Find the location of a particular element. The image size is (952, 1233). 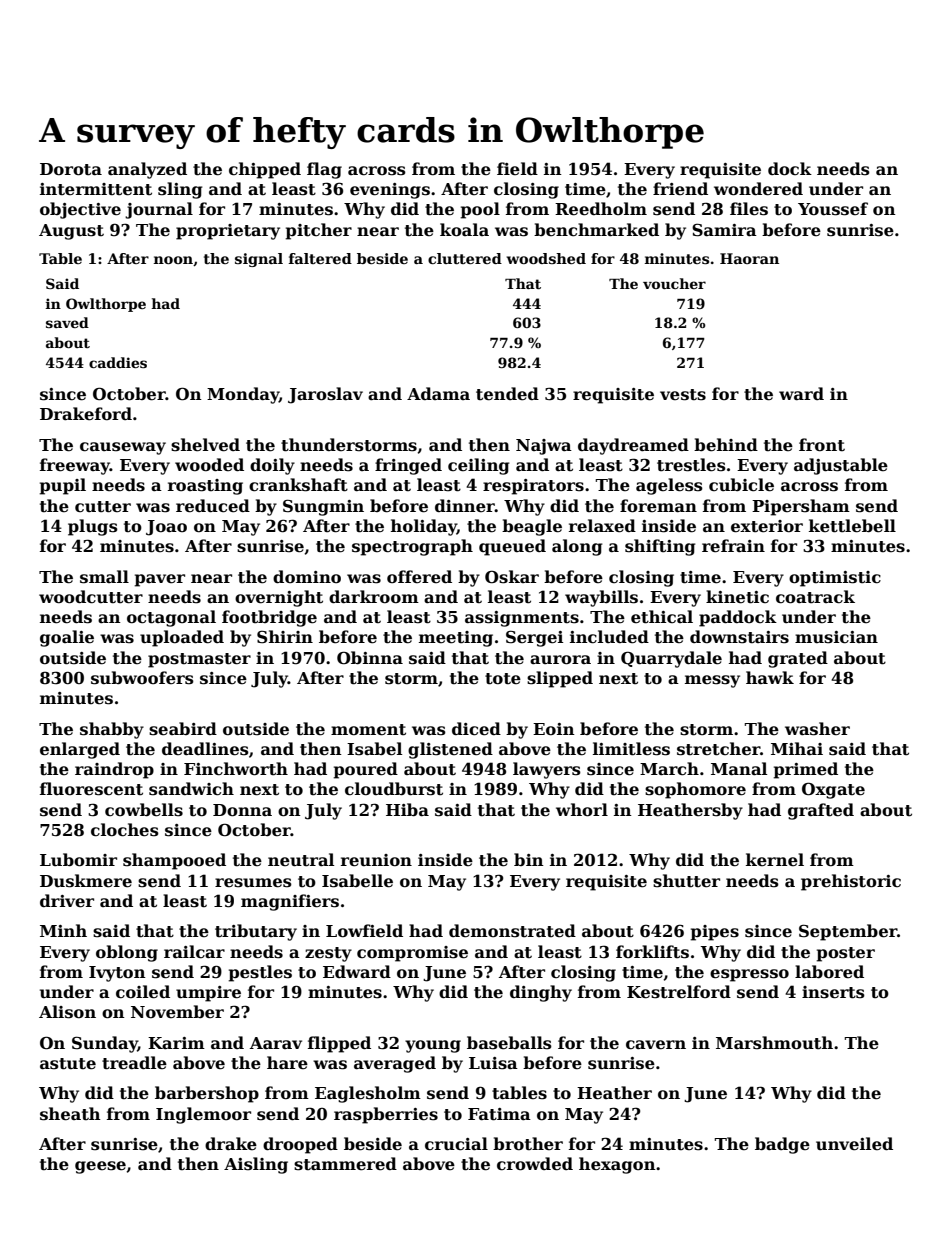

shabby is located at coordinates (112, 730).
